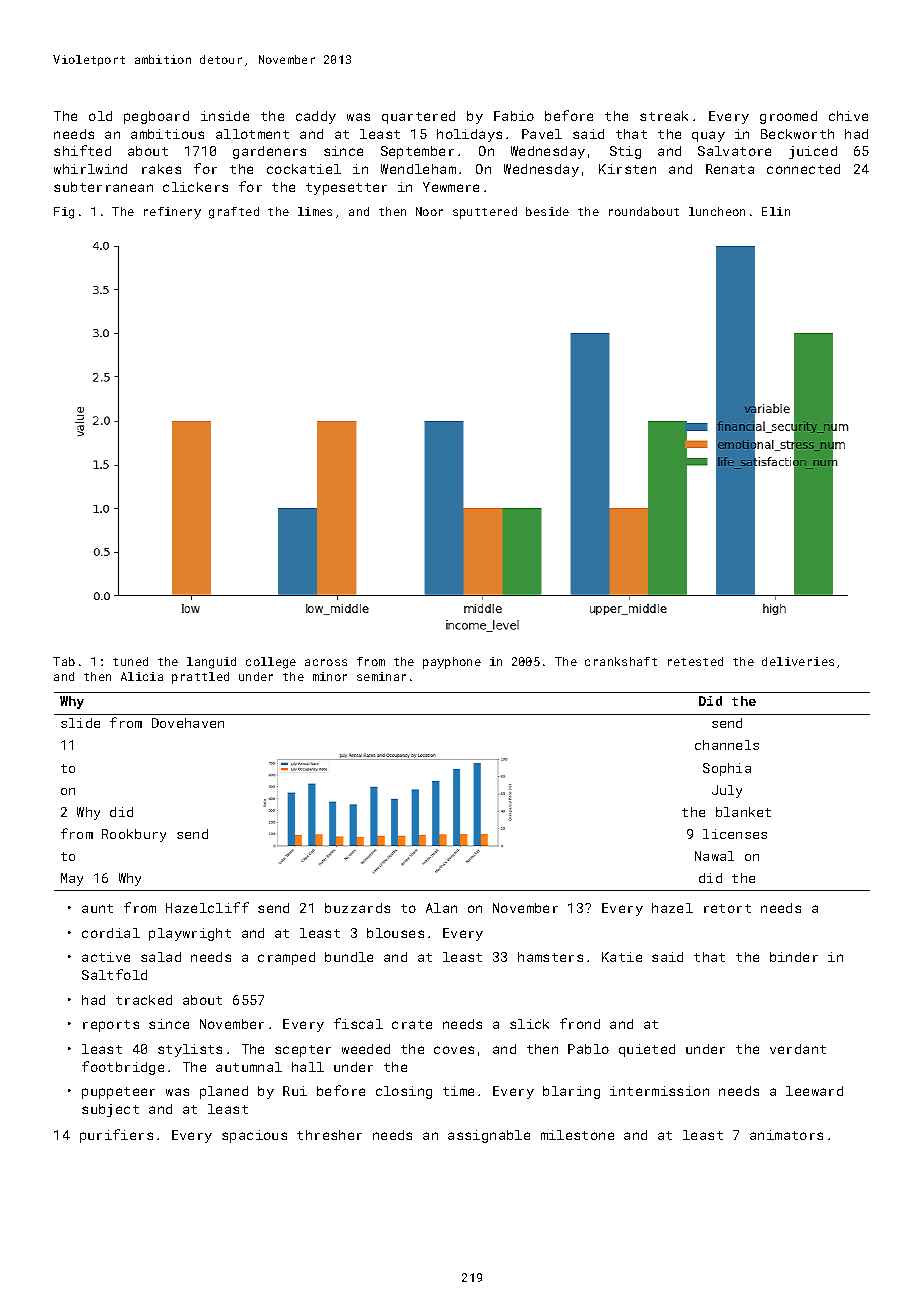 The height and width of the document is (1308, 924). Describe the element at coordinates (717, 211) in the document. I see `luncheon` at that location.
